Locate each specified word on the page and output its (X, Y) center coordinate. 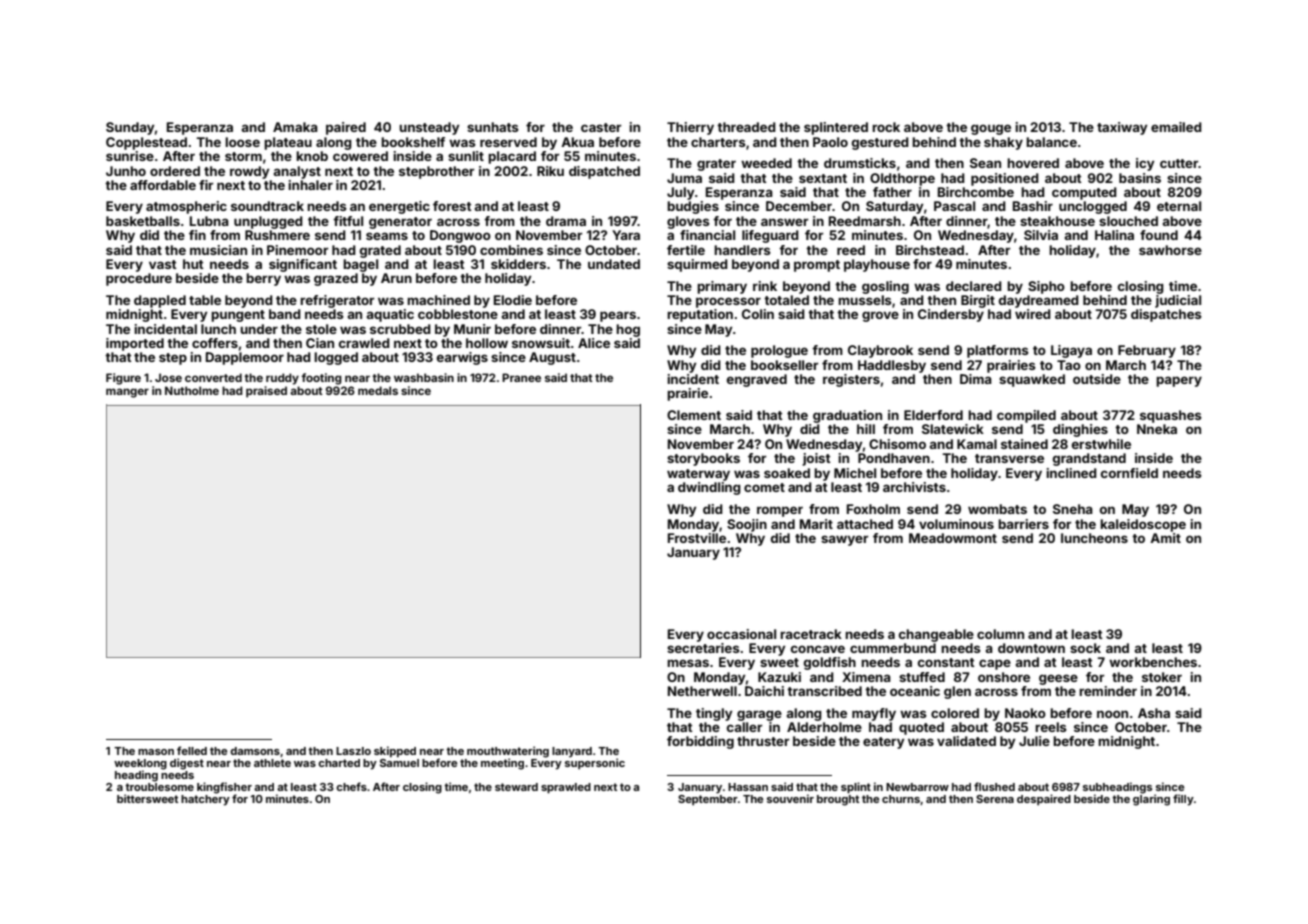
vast (163, 264)
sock (1085, 648)
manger (127, 393)
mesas (688, 663)
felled (192, 750)
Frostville (697, 538)
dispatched (604, 172)
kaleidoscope (1143, 525)
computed (1084, 193)
